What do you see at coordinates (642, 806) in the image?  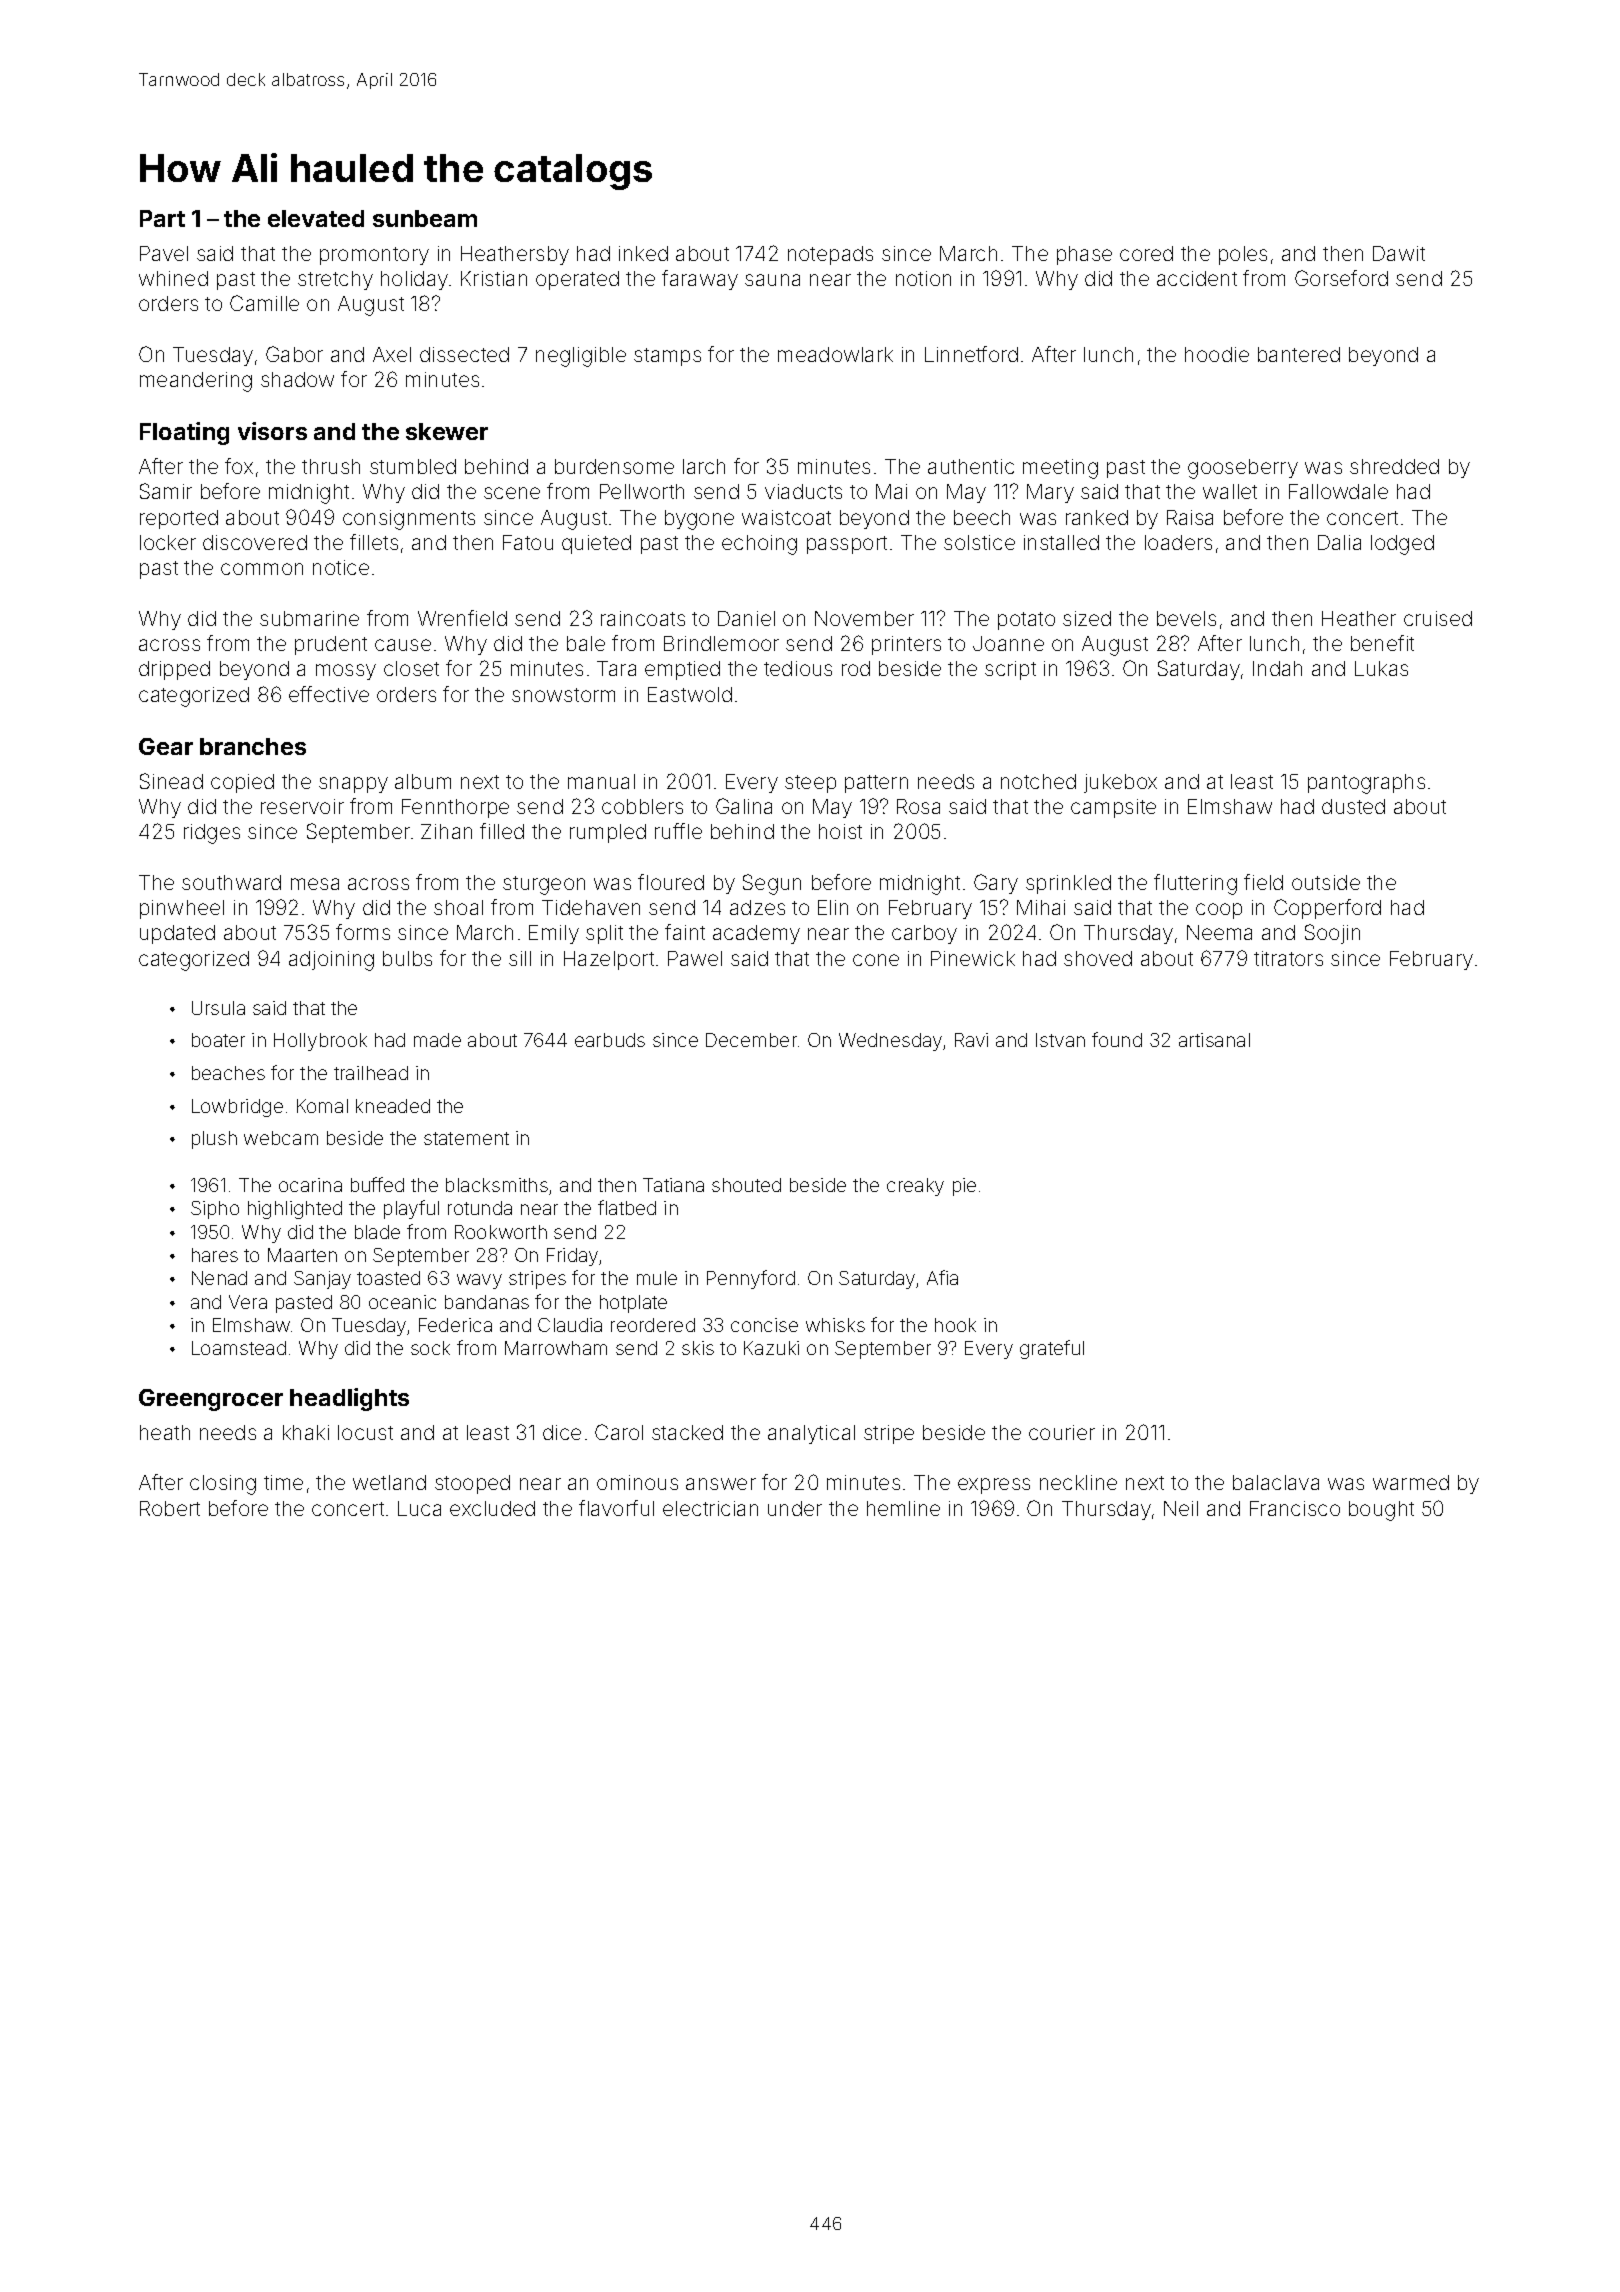 I see `cobblers` at bounding box center [642, 806].
